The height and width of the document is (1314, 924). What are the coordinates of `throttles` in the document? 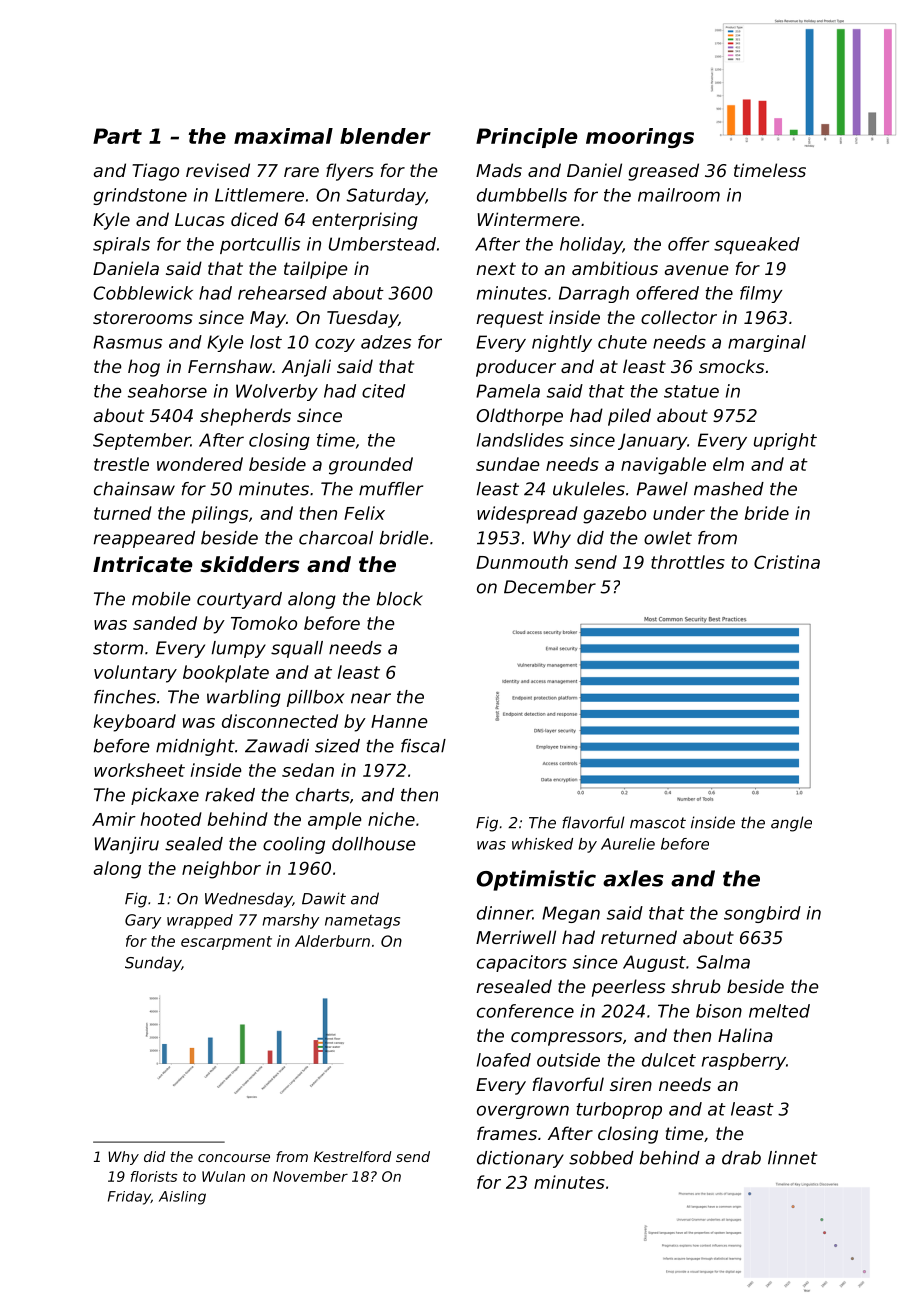 It's located at (688, 562).
